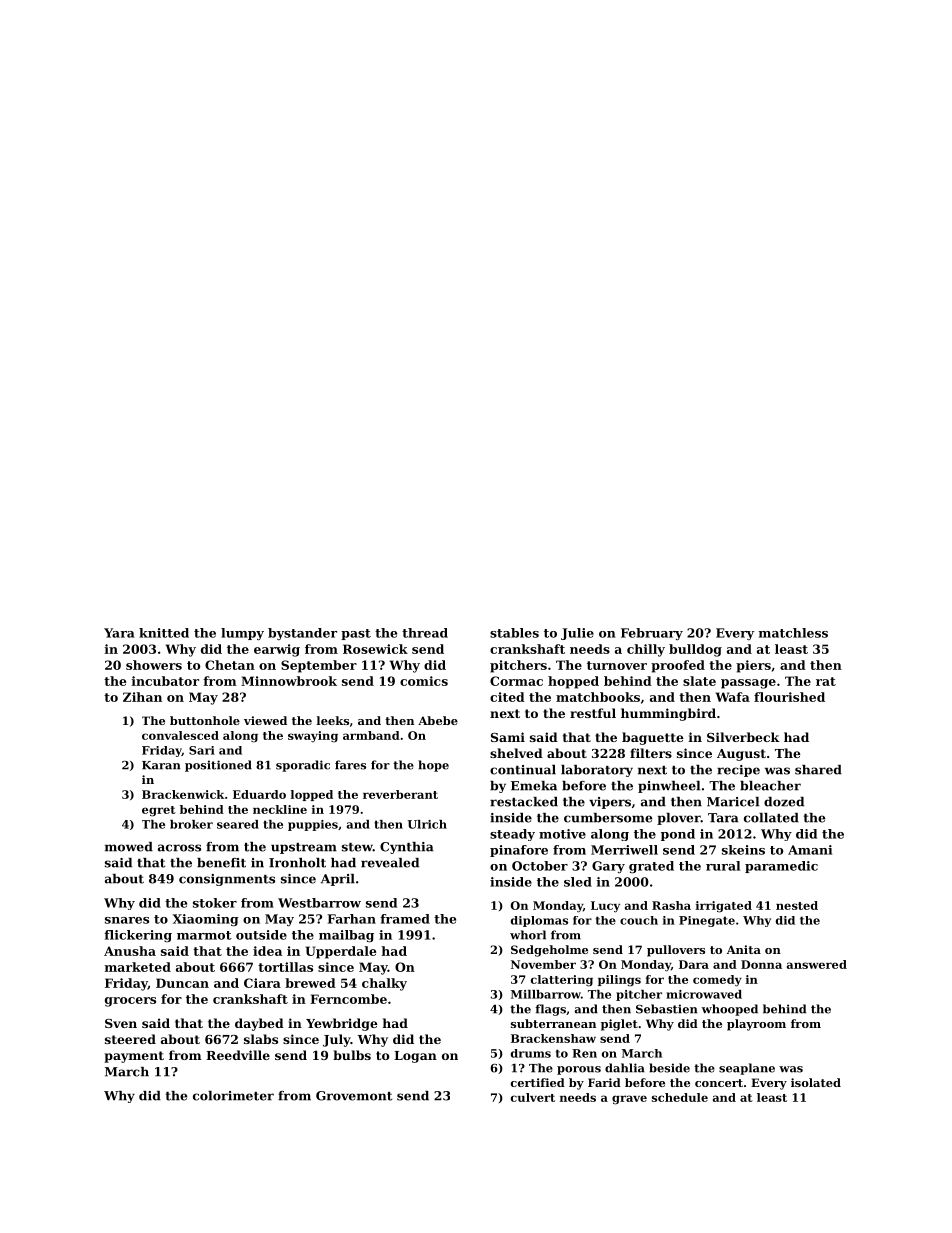  What do you see at coordinates (424, 681) in the screenshot?
I see `comics` at bounding box center [424, 681].
